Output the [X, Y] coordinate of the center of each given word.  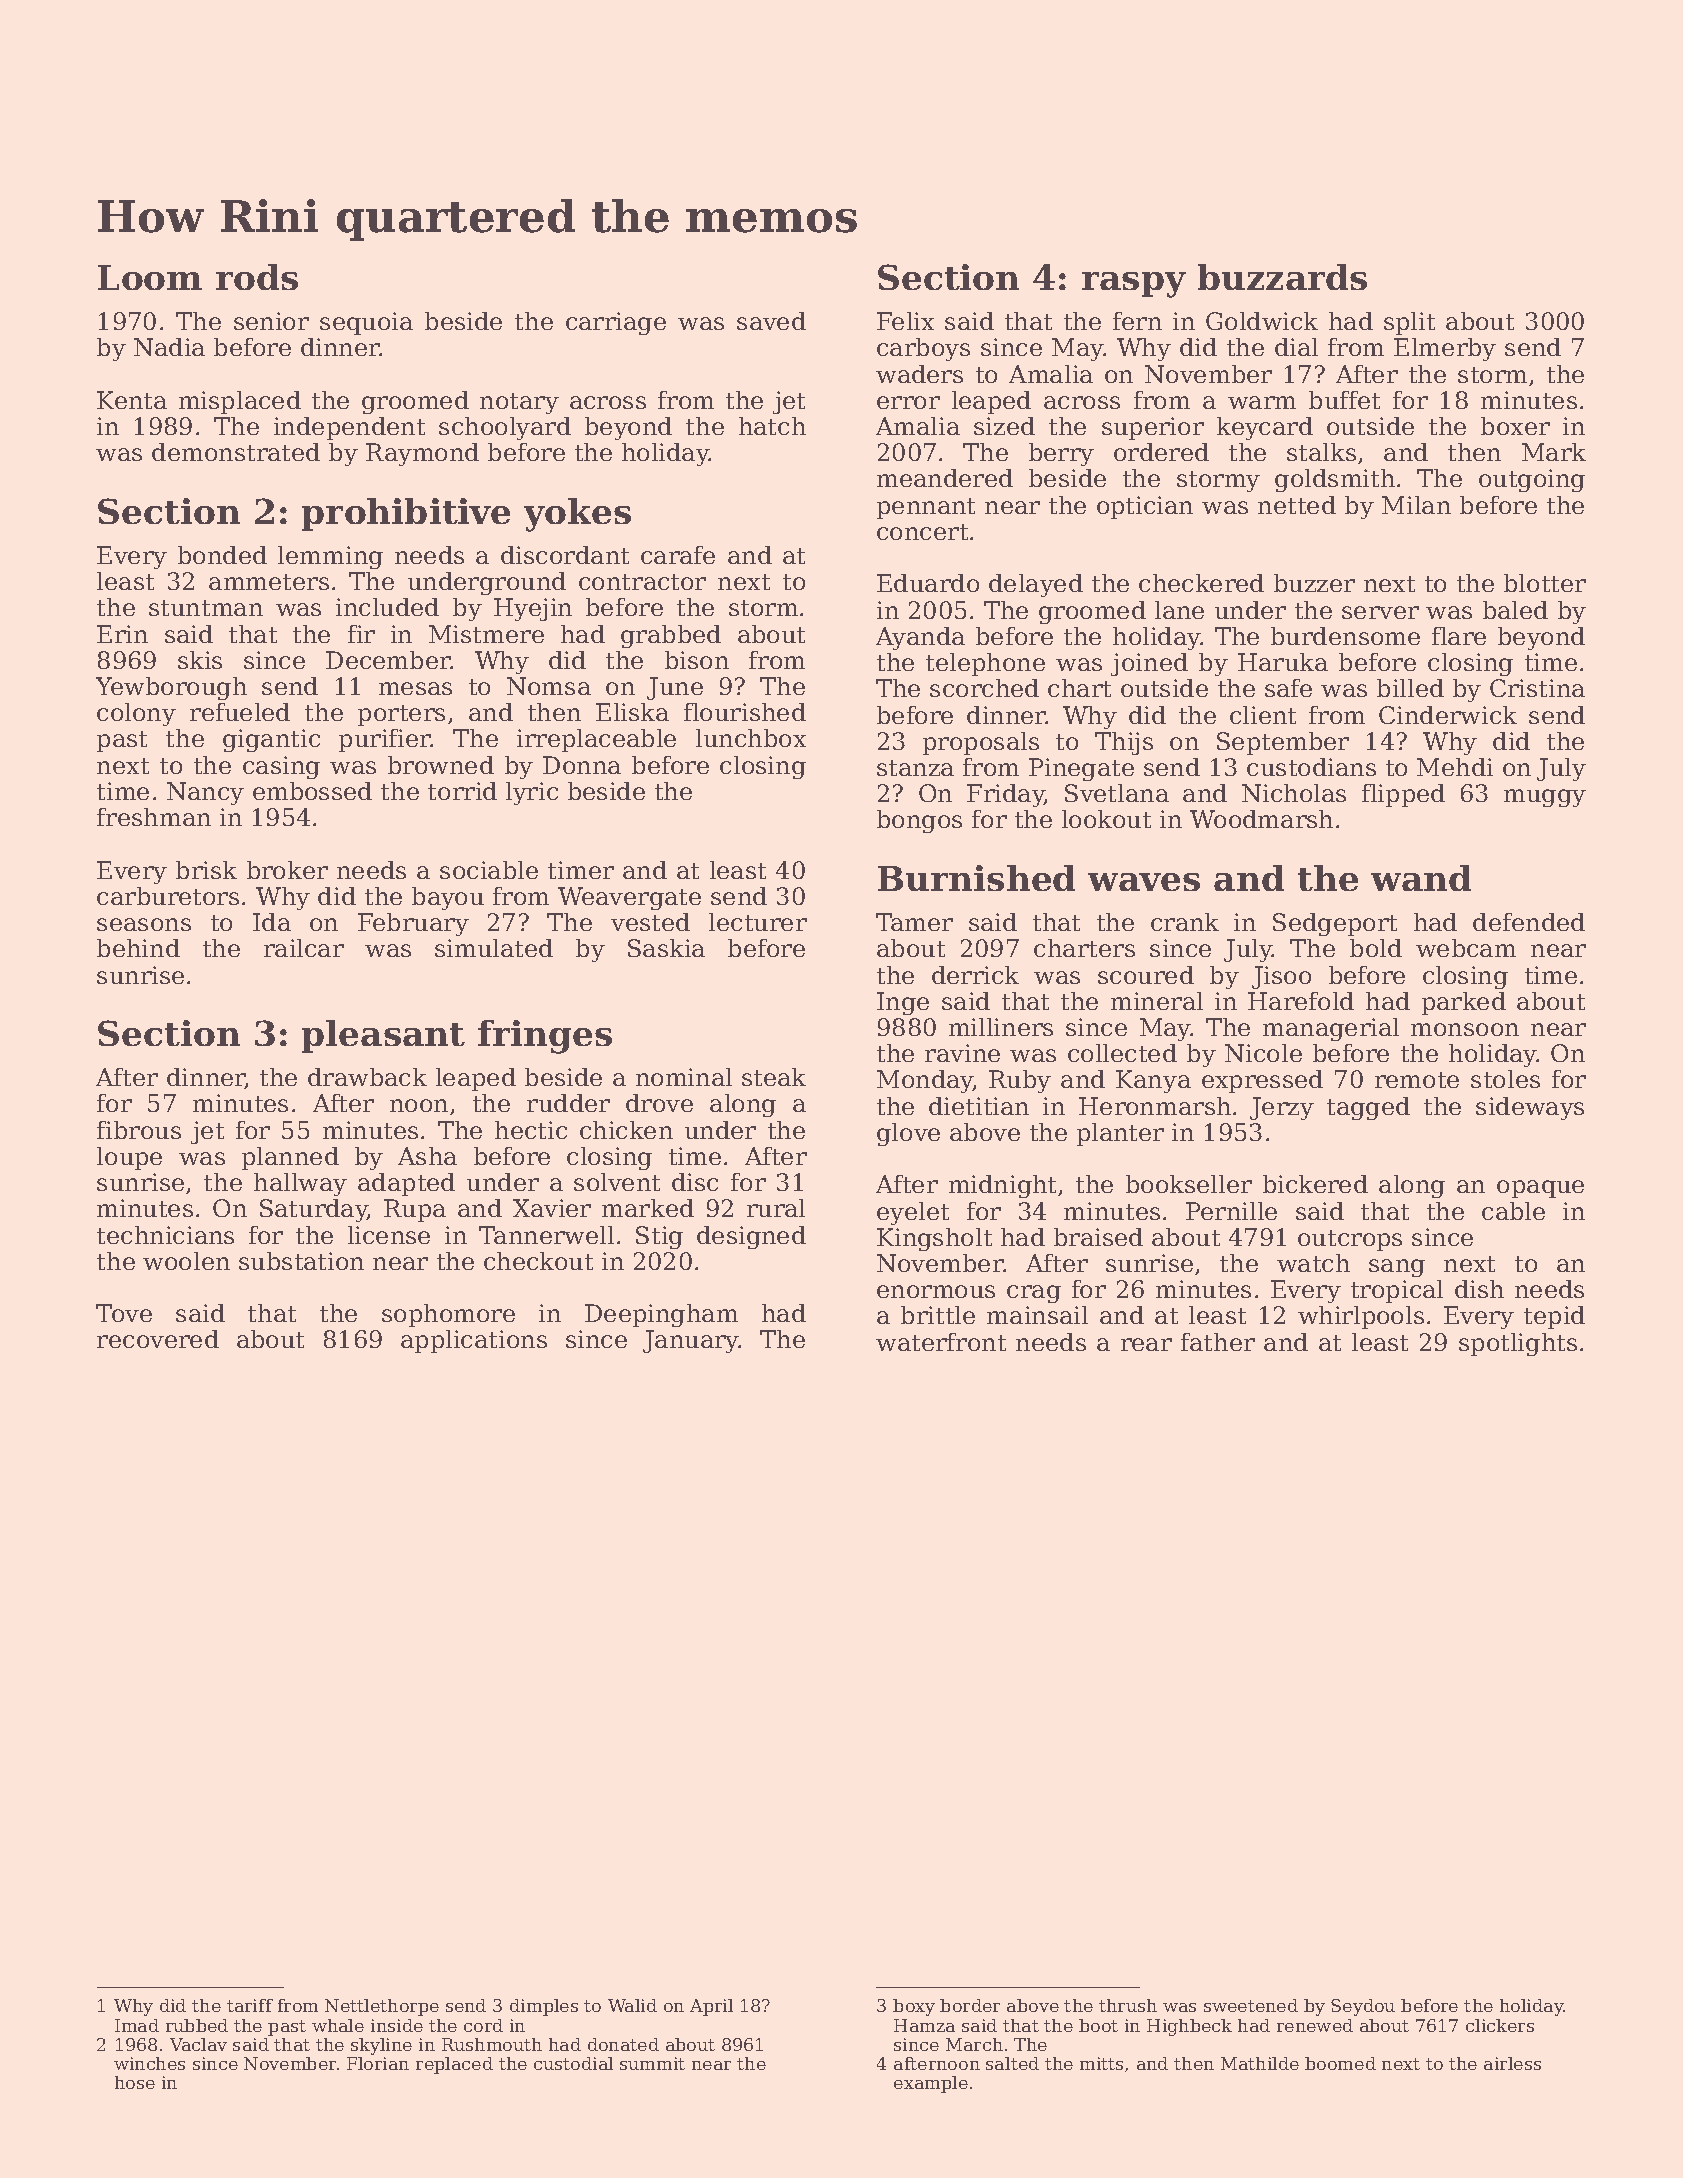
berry [1061, 454]
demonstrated [236, 452]
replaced [454, 2065]
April [711, 2007]
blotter [1545, 583]
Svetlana [1117, 793]
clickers [1500, 2025]
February [413, 924]
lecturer [758, 922]
